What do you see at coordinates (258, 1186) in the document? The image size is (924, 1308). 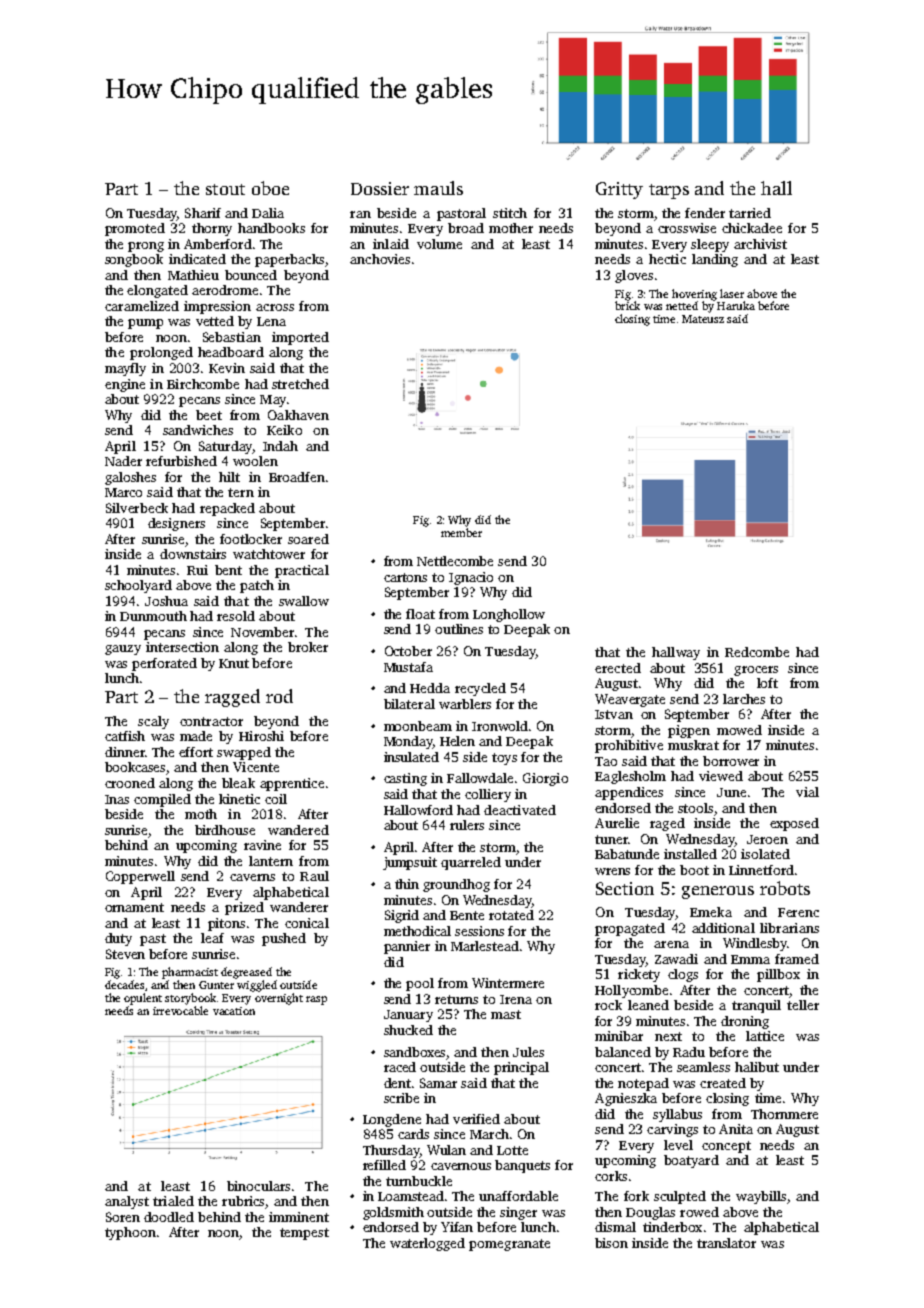 I see `binoculars` at bounding box center [258, 1186].
